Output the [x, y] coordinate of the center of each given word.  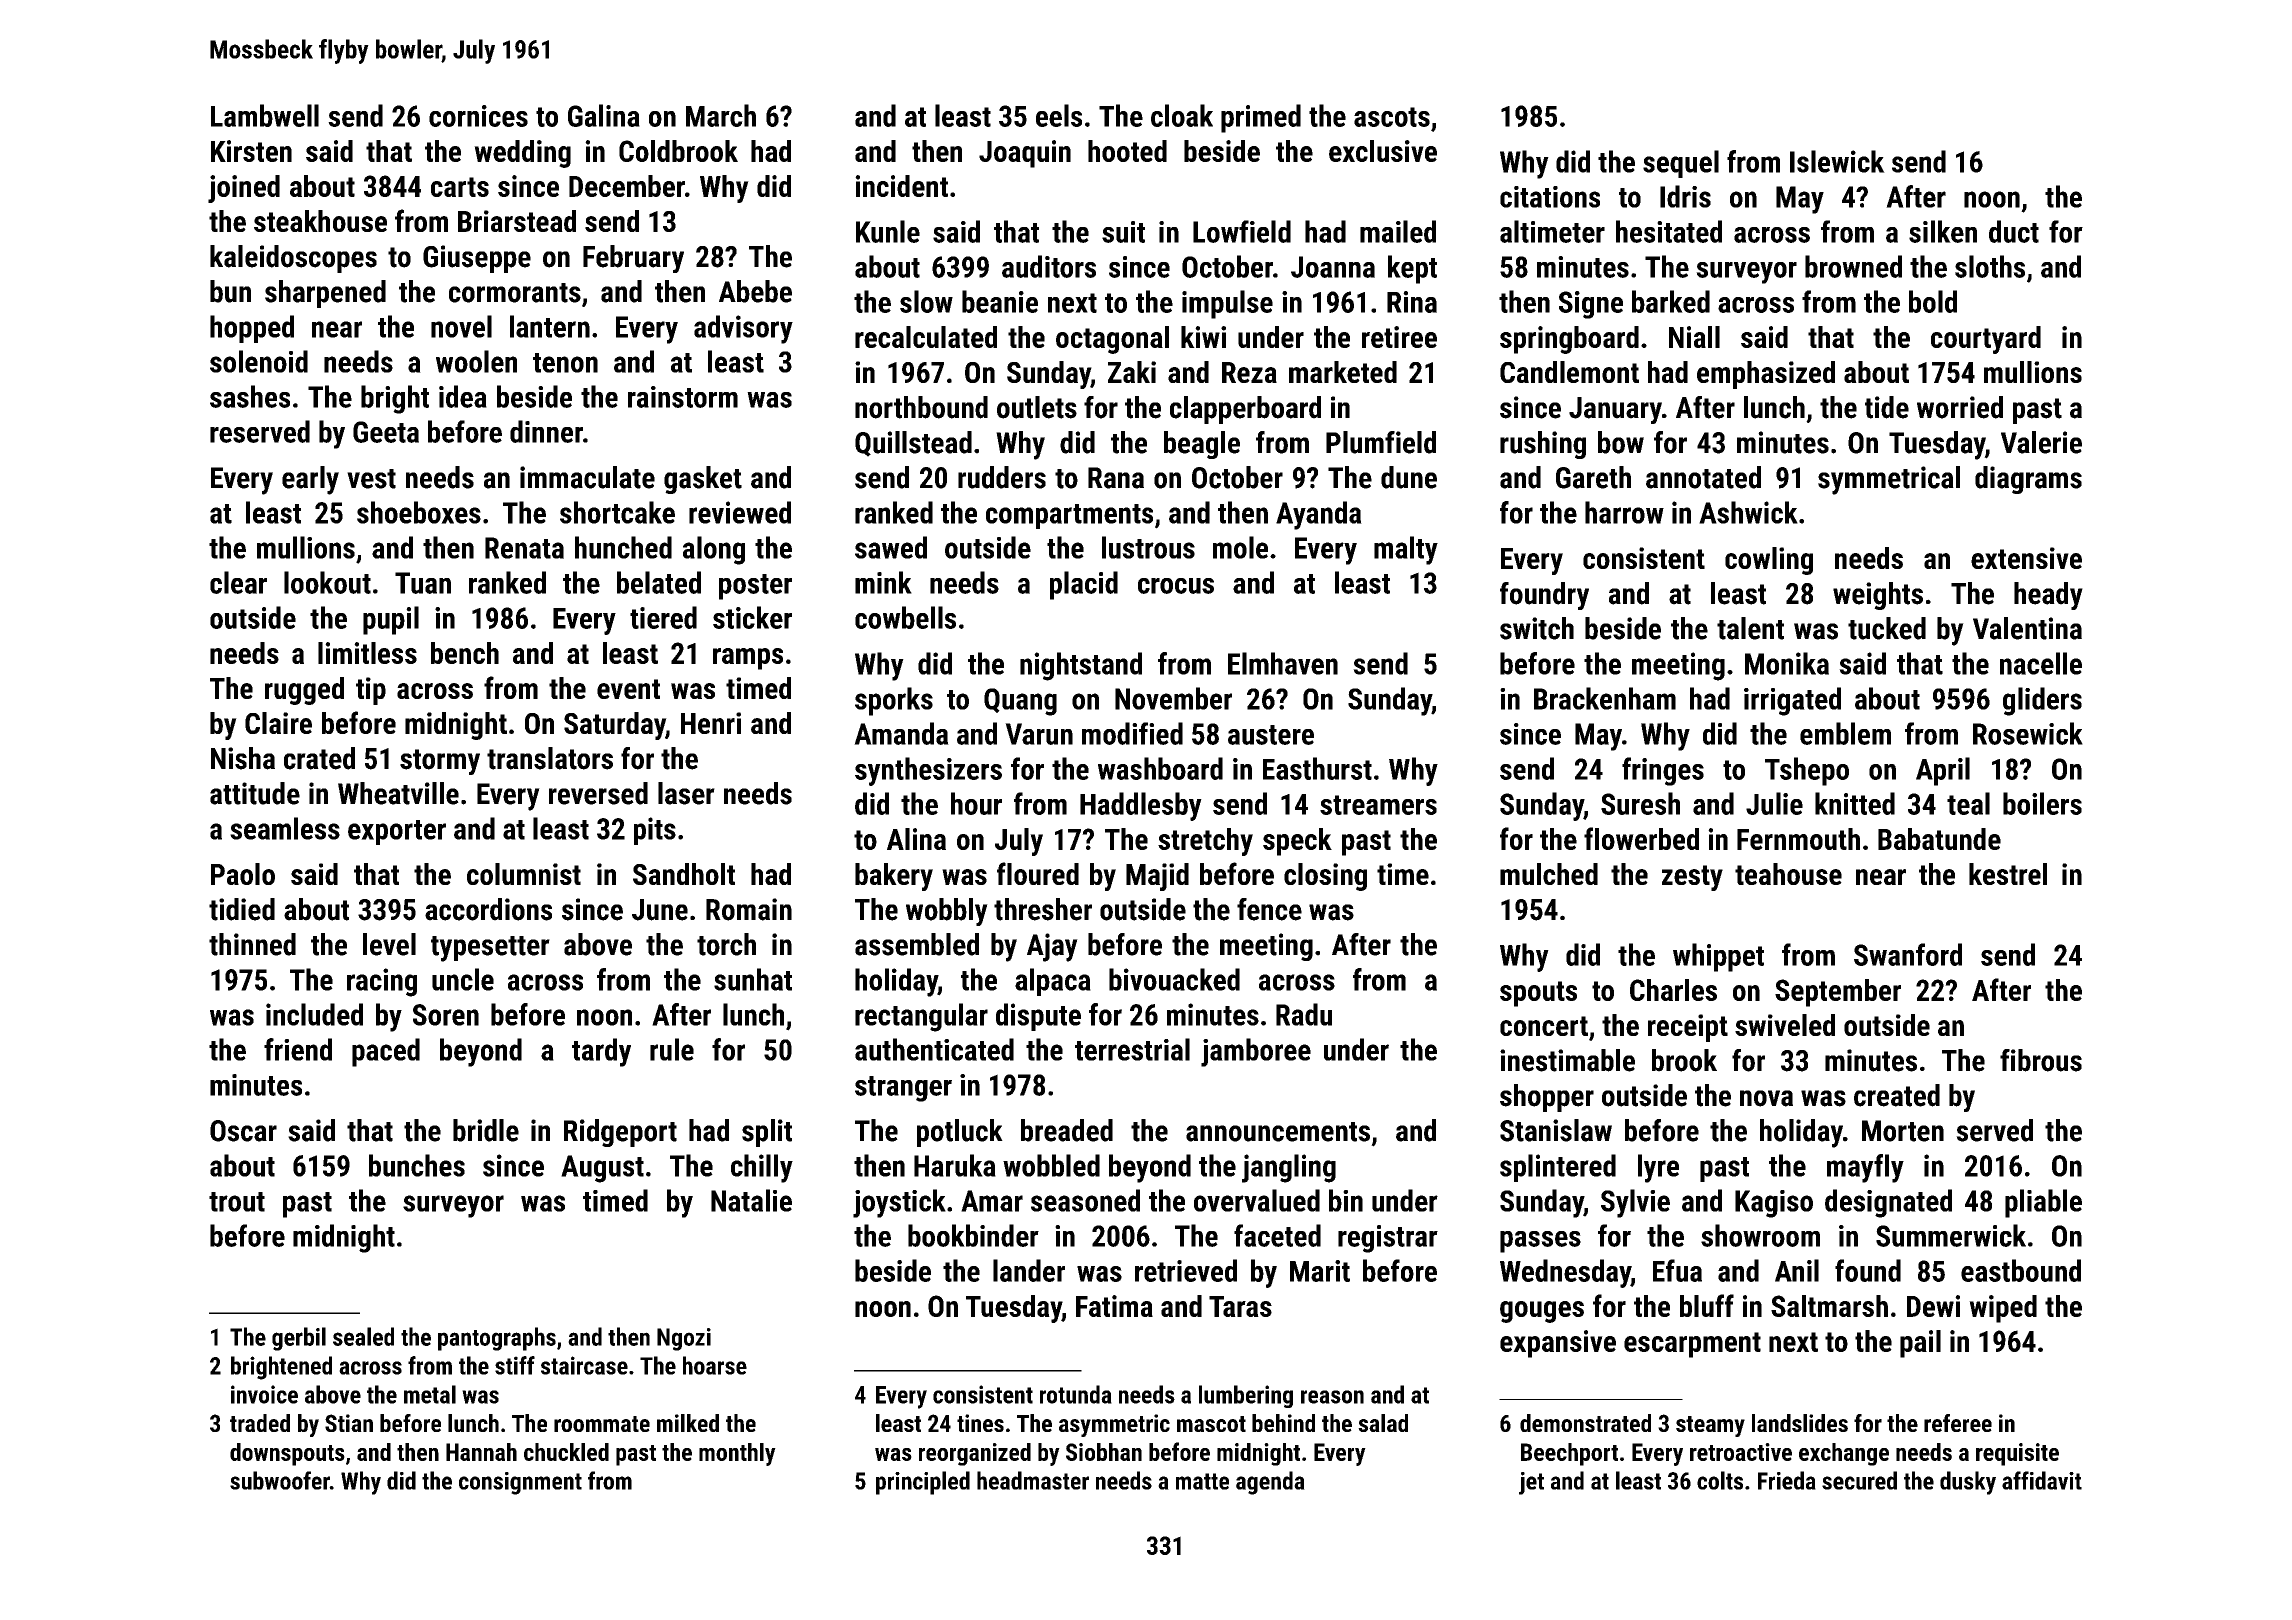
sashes [250, 396]
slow [926, 301]
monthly [737, 1454]
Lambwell [265, 115]
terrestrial [1132, 1049]
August [602, 1169]
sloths [1990, 266]
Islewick [1837, 161]
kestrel [2008, 874]
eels [1059, 115]
